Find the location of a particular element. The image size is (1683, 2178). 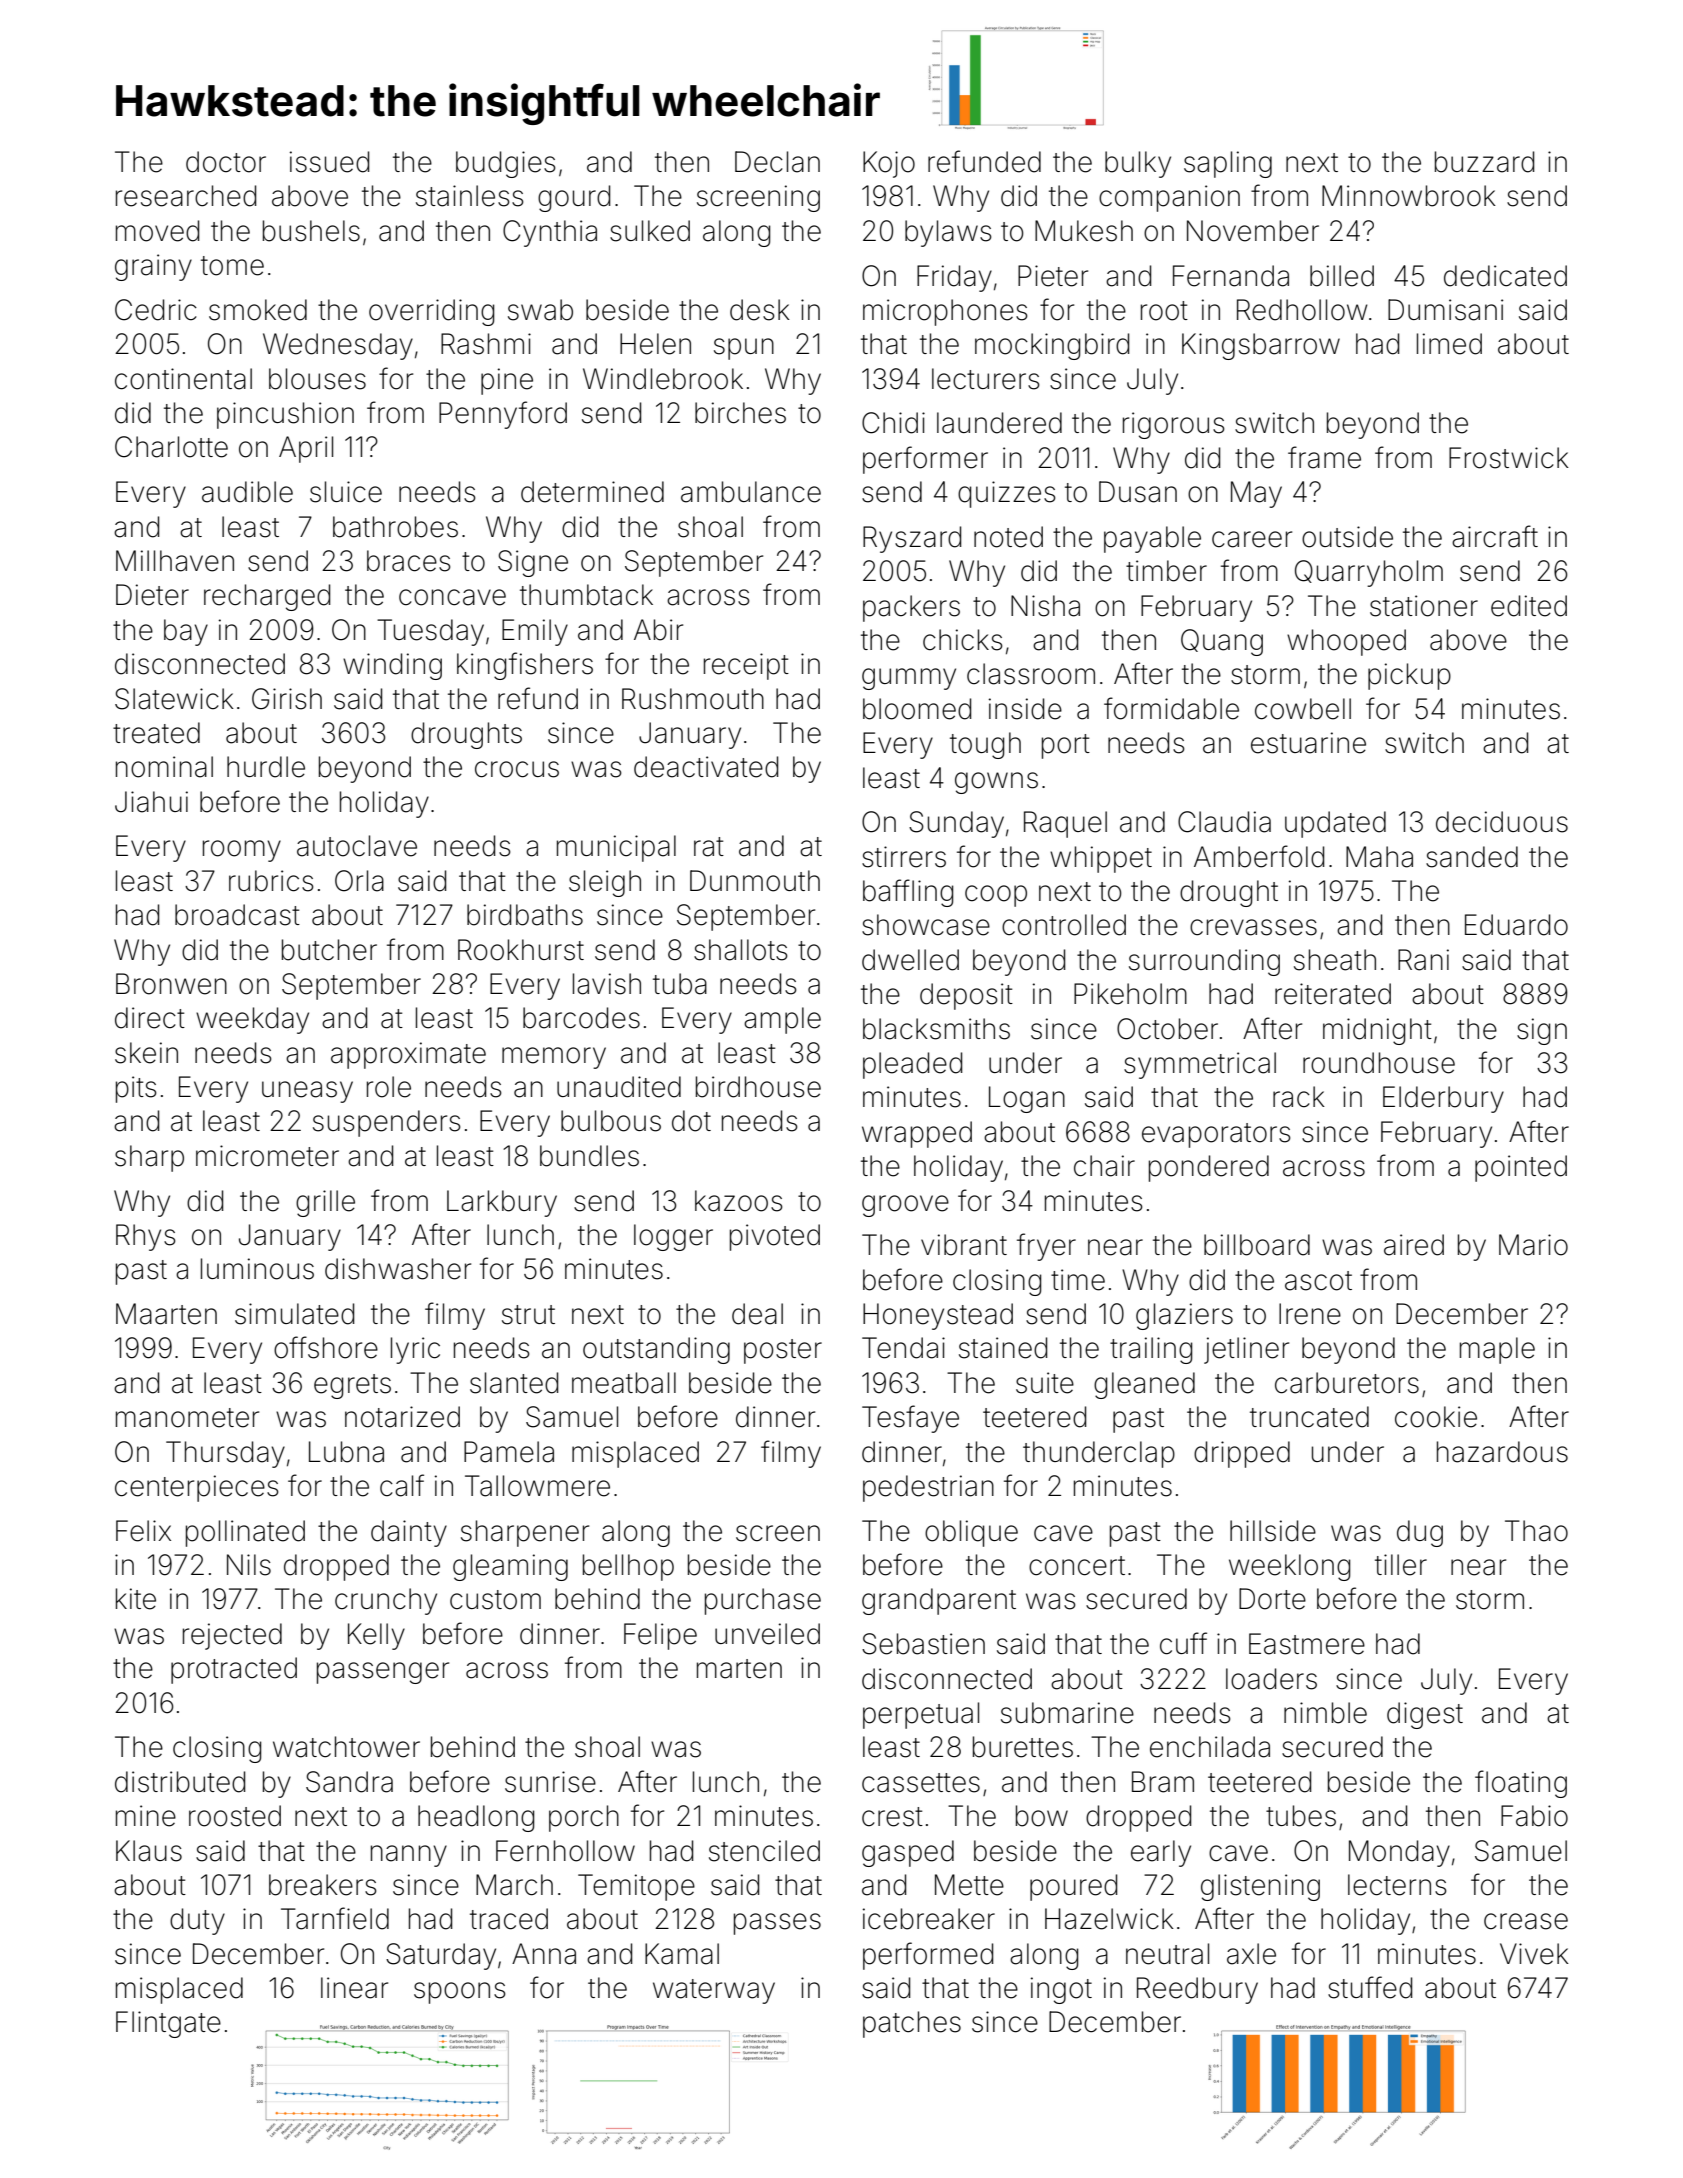

Flintgate is located at coordinates (168, 2024).
